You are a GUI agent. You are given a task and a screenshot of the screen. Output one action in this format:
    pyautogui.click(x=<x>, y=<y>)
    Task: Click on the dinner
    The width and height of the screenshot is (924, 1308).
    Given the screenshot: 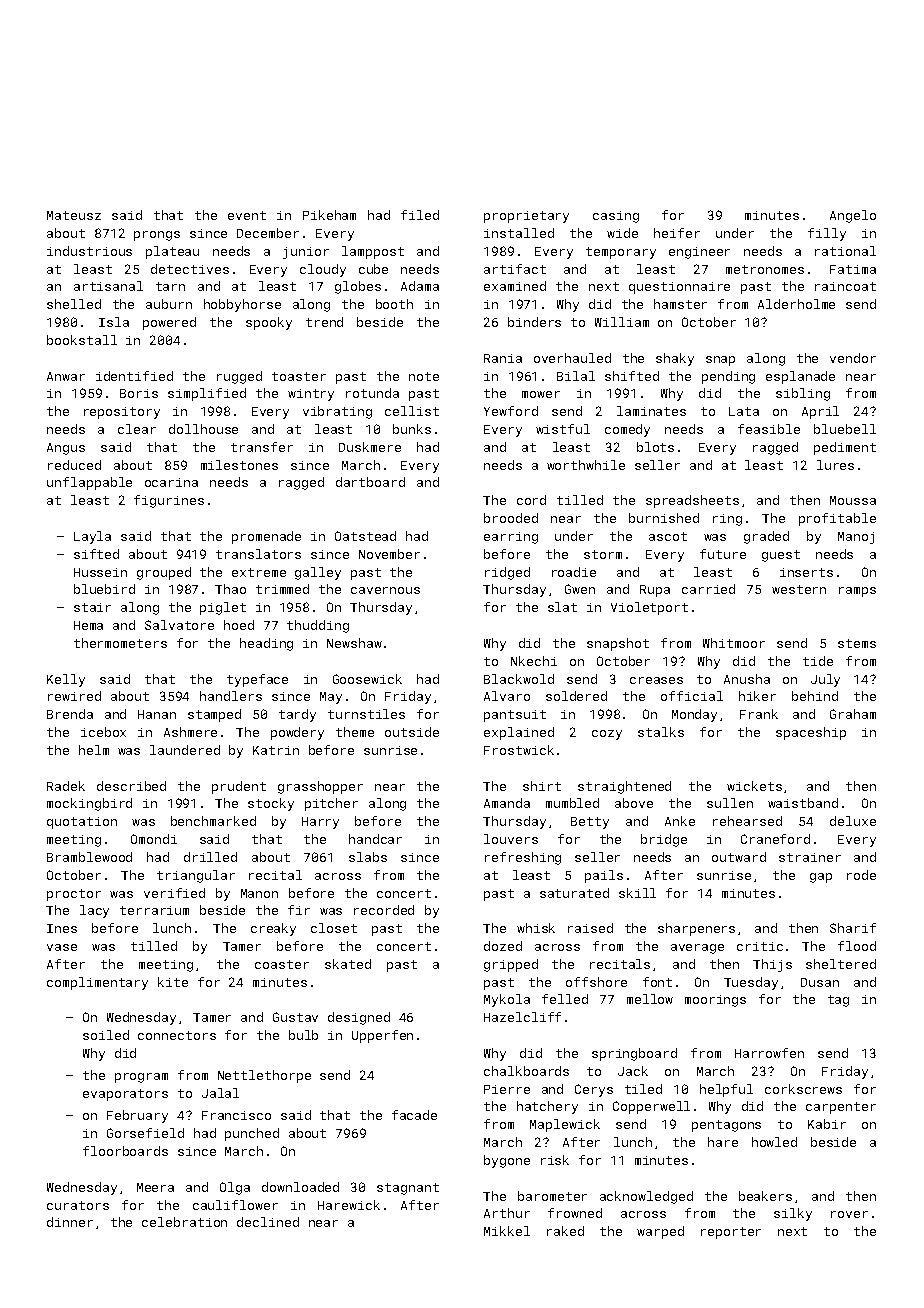 What is the action you would take?
    pyautogui.click(x=70, y=1222)
